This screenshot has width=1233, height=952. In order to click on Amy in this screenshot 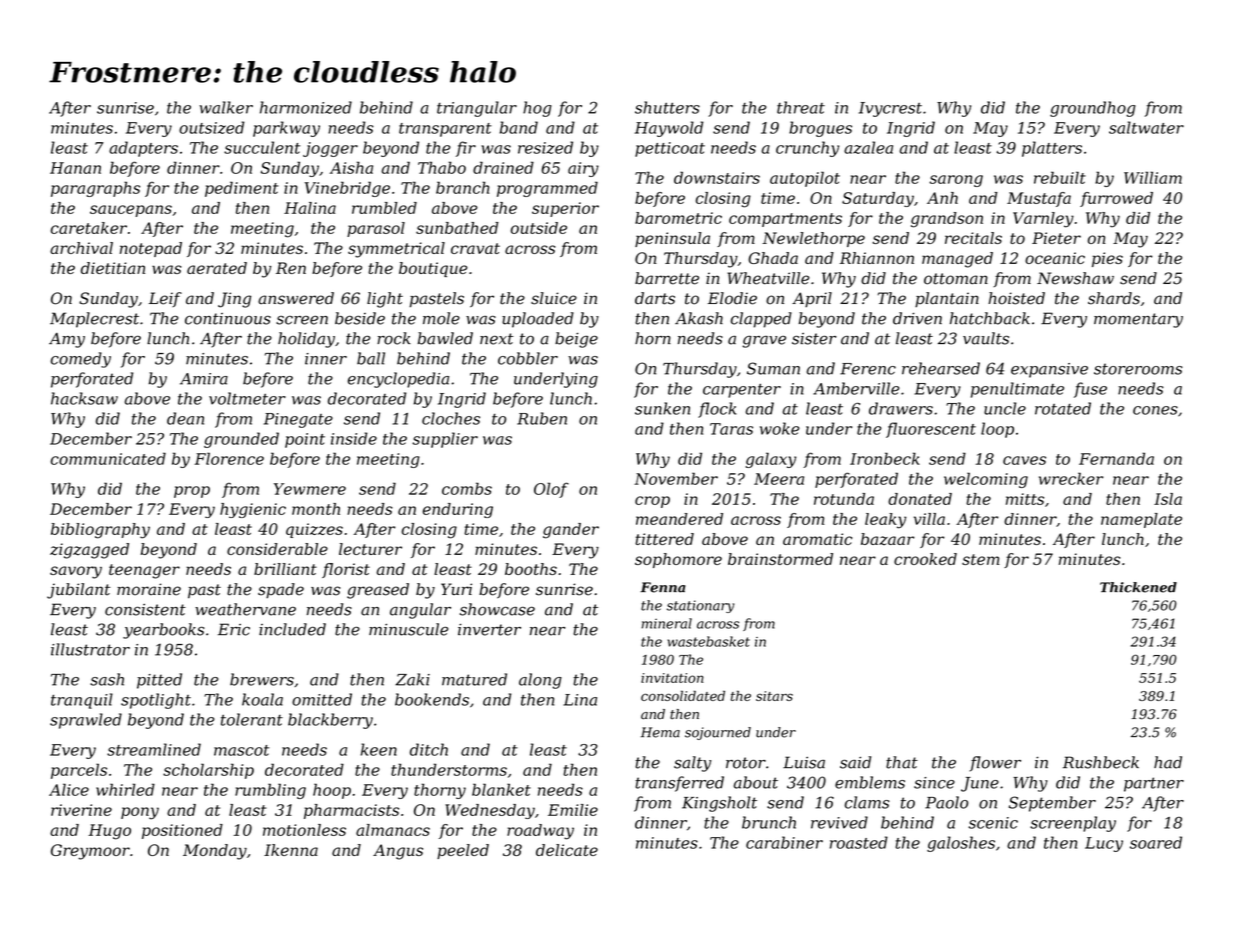, I will do `click(67, 340)`.
